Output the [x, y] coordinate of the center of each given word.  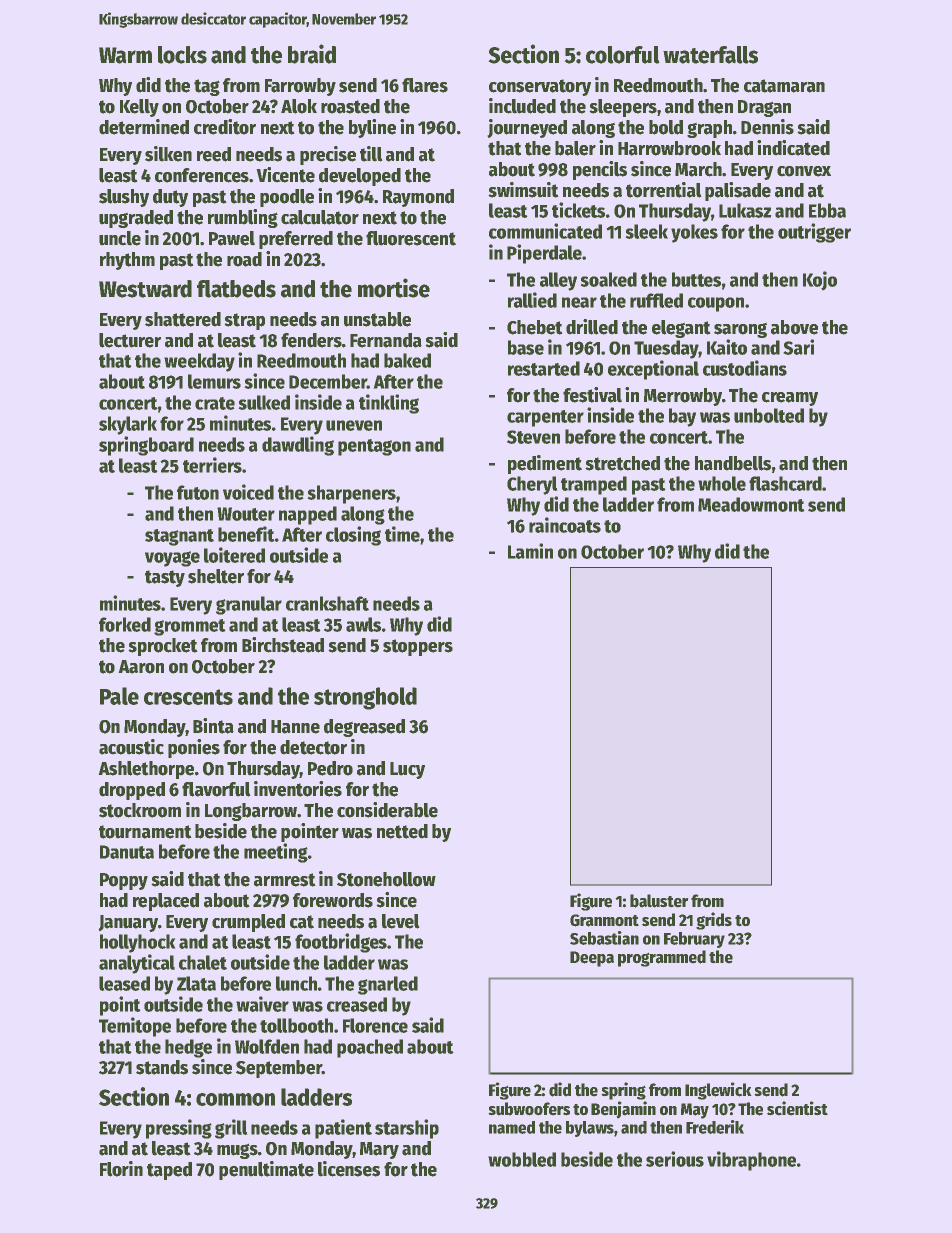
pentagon [374, 447]
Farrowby [300, 87]
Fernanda [386, 340]
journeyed [527, 128]
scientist [797, 1108]
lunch [296, 983]
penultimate [266, 1170]
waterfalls [710, 55]
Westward [145, 289]
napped [308, 515]
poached [370, 1048]
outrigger [814, 233]
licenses [349, 1169]
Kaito [727, 347]
